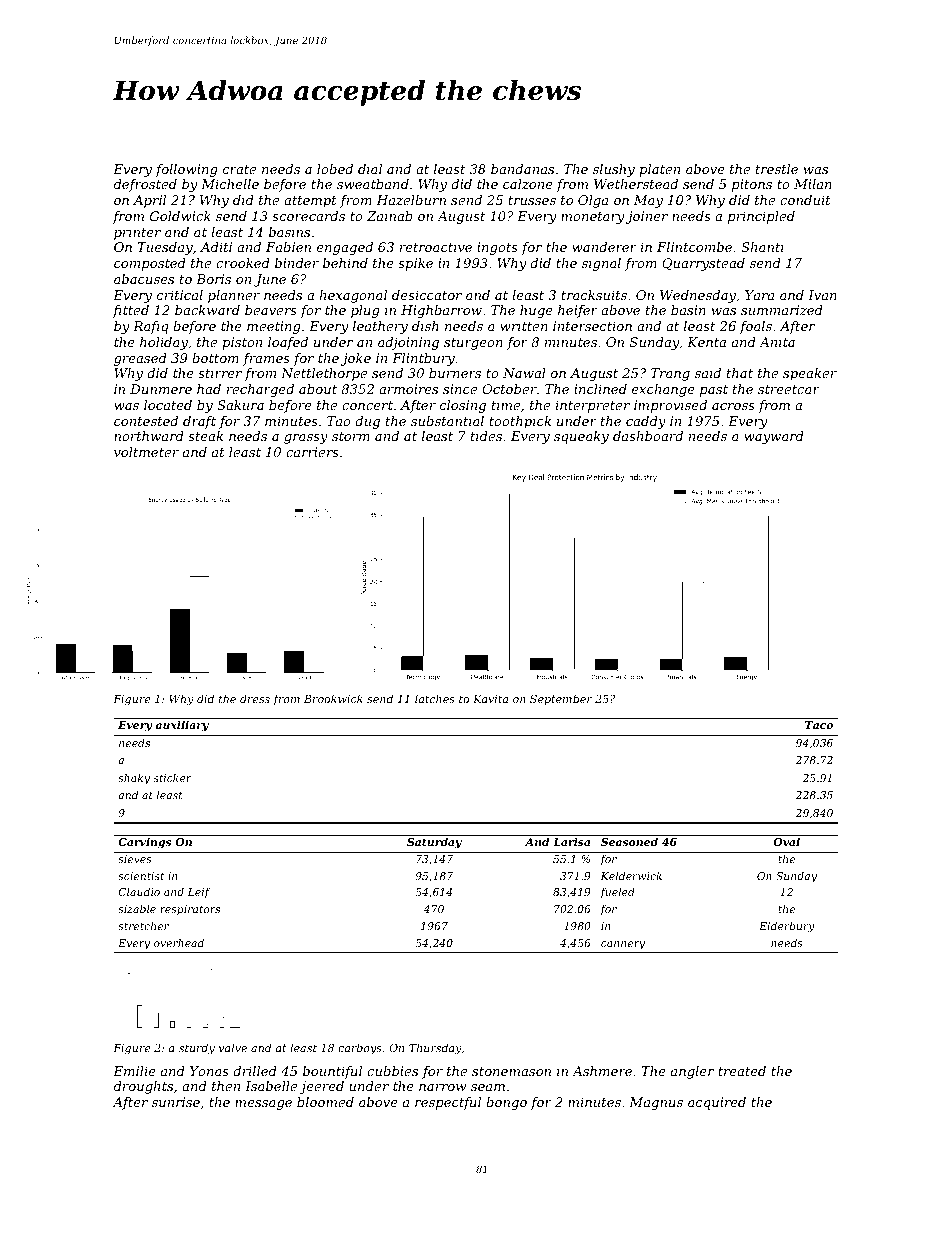  I want to click on overhead, so click(179, 942).
